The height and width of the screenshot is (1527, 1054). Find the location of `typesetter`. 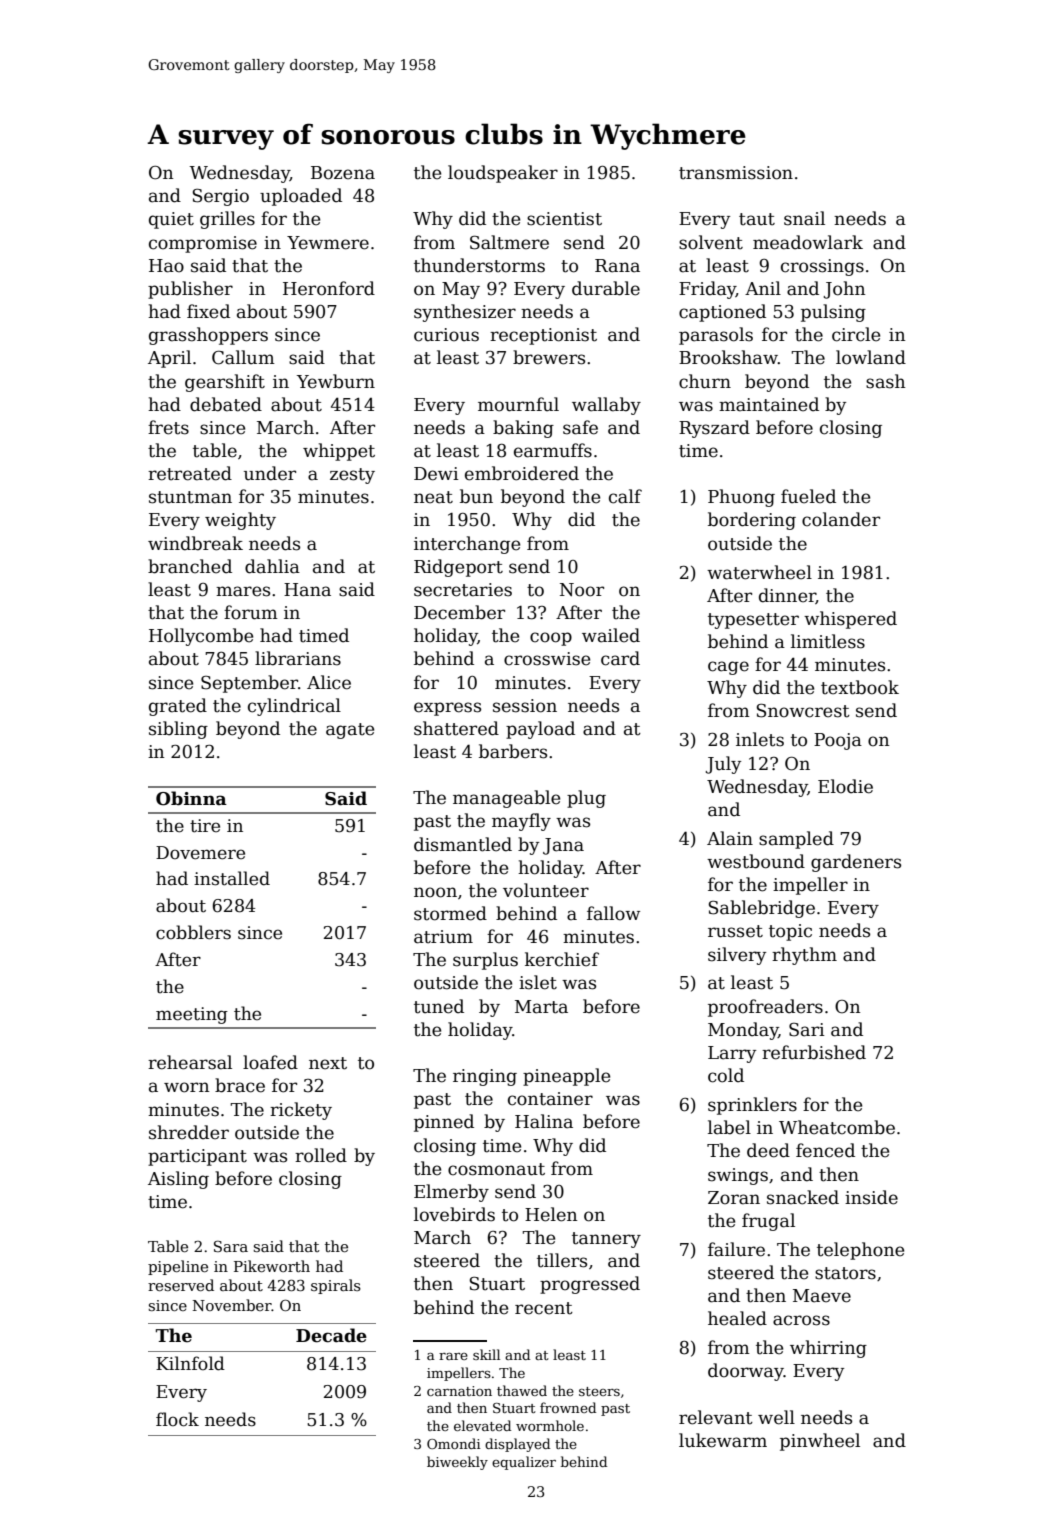

typesetter is located at coordinates (753, 621).
